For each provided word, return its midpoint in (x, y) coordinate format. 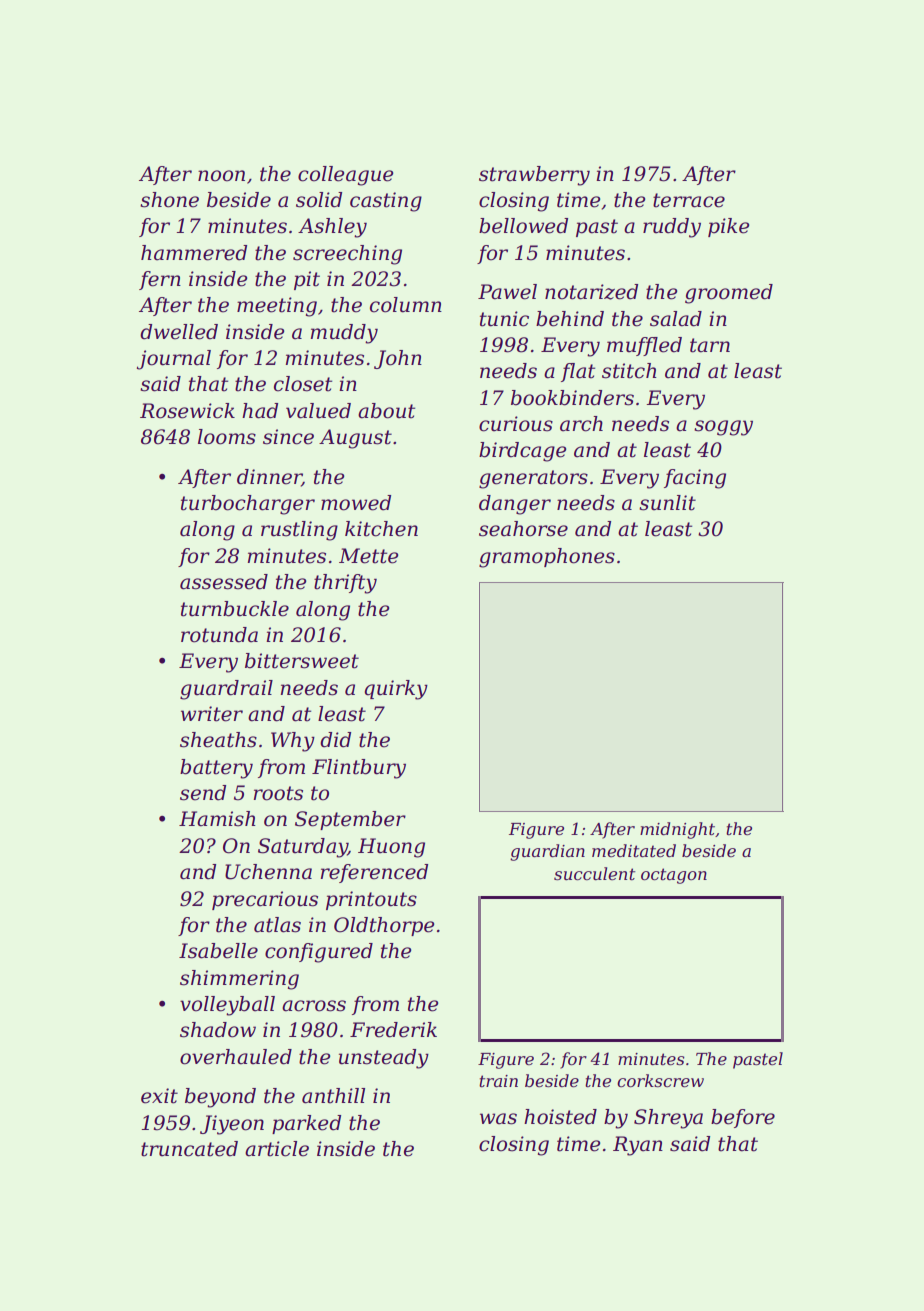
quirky (396, 690)
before (743, 1118)
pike (728, 227)
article (277, 1149)
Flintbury (359, 769)
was (498, 1119)
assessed (224, 582)
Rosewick (187, 411)
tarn (710, 345)
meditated (634, 850)
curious (516, 424)
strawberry (534, 176)
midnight (677, 830)
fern (160, 280)
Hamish (217, 819)
